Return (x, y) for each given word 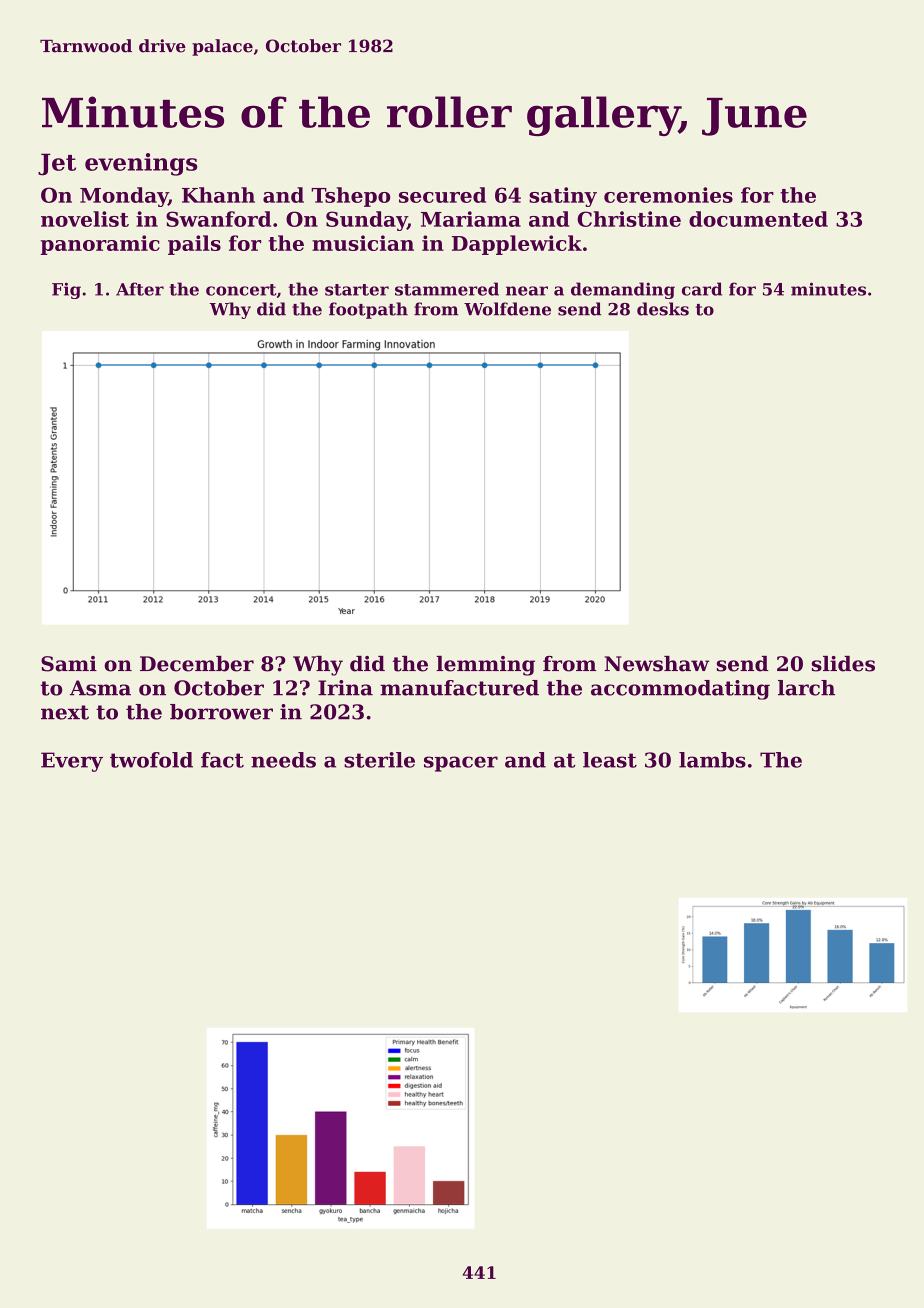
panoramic (100, 245)
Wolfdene (507, 309)
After (140, 289)
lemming (485, 666)
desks (663, 309)
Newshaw (656, 664)
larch (806, 688)
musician (363, 243)
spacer (461, 764)
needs (283, 760)
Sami (69, 664)
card (702, 289)
